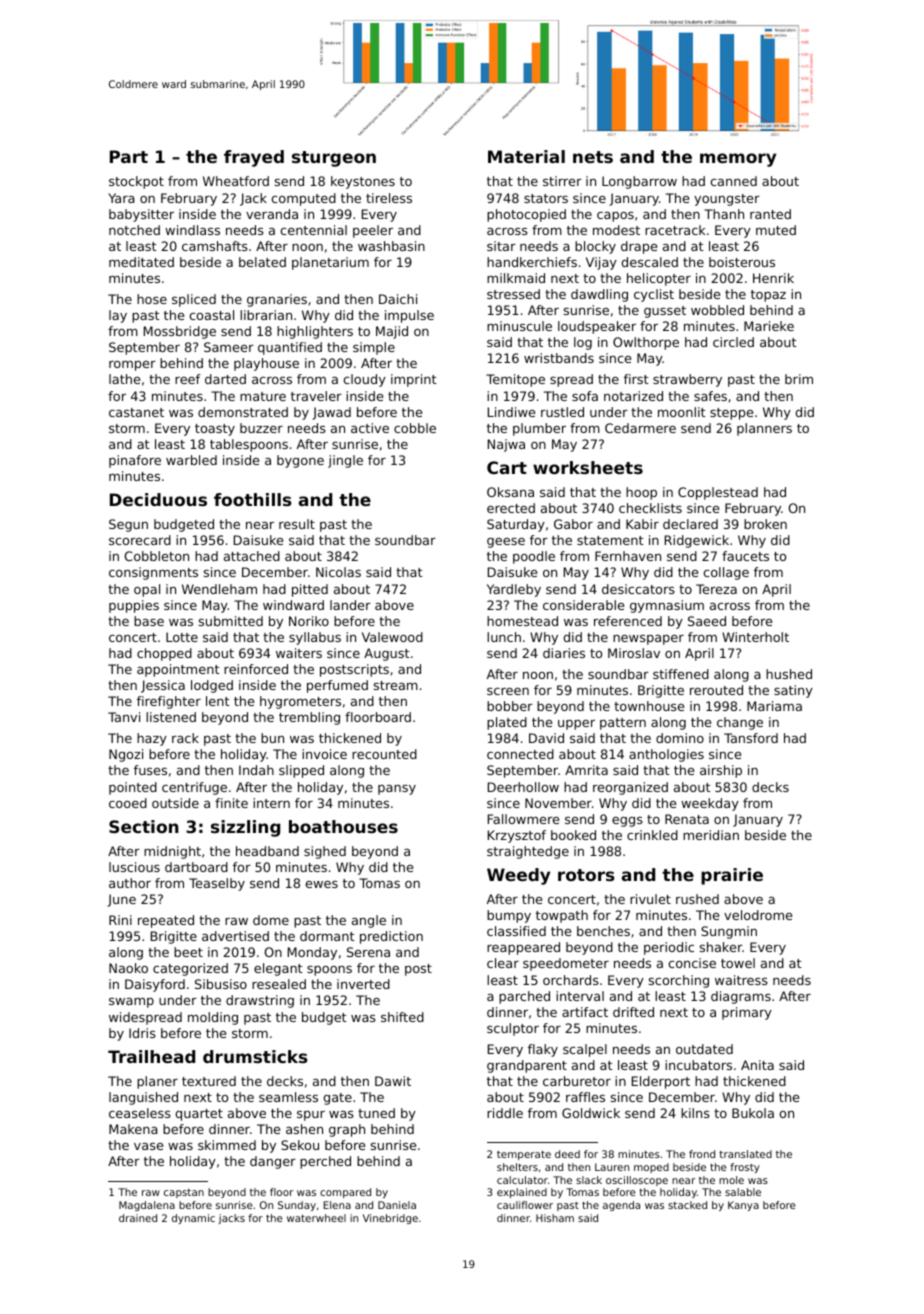  Describe the element at coordinates (231, 803) in the document. I see `finite` at that location.
